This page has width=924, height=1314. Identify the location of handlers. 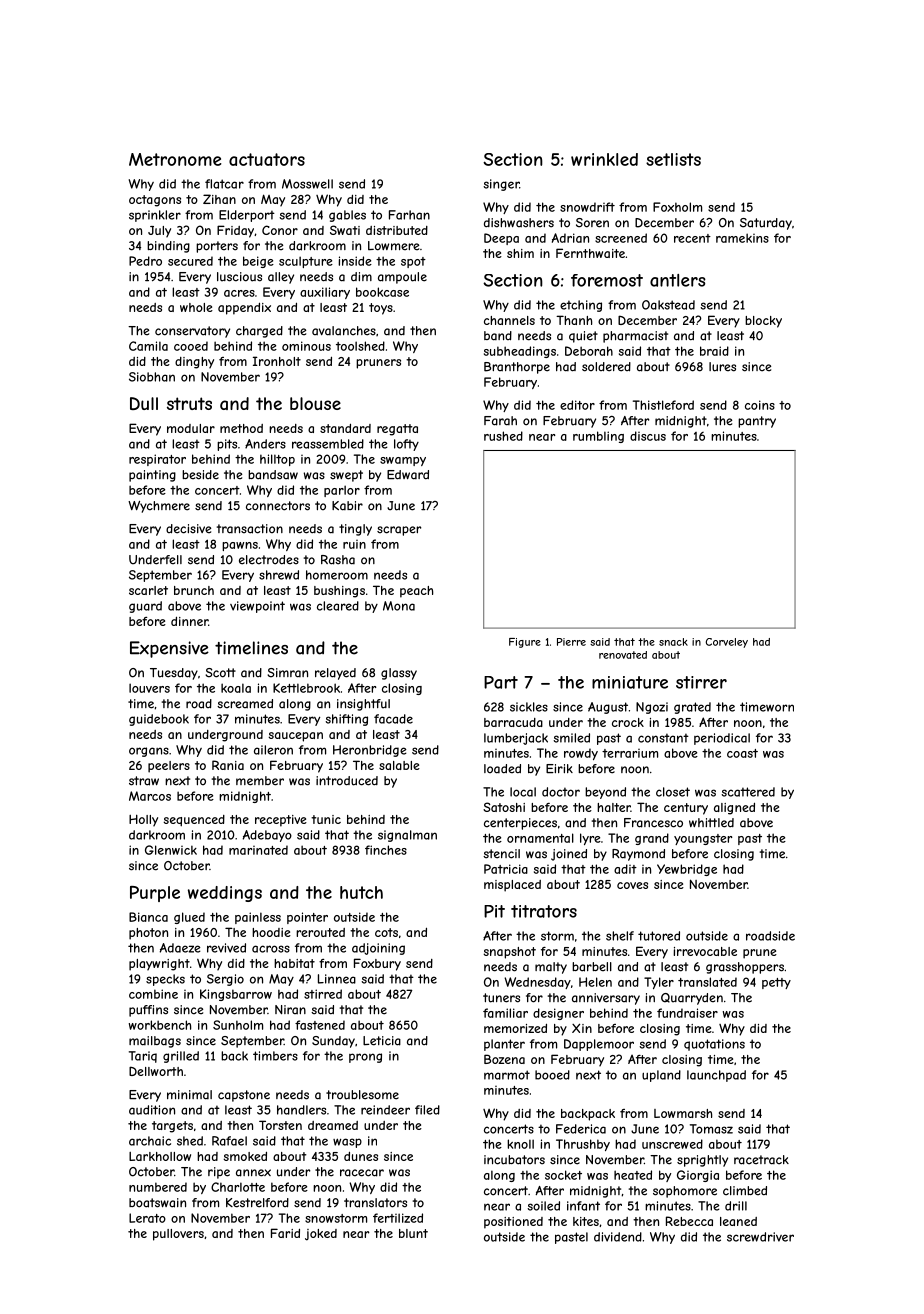
(301, 1110).
